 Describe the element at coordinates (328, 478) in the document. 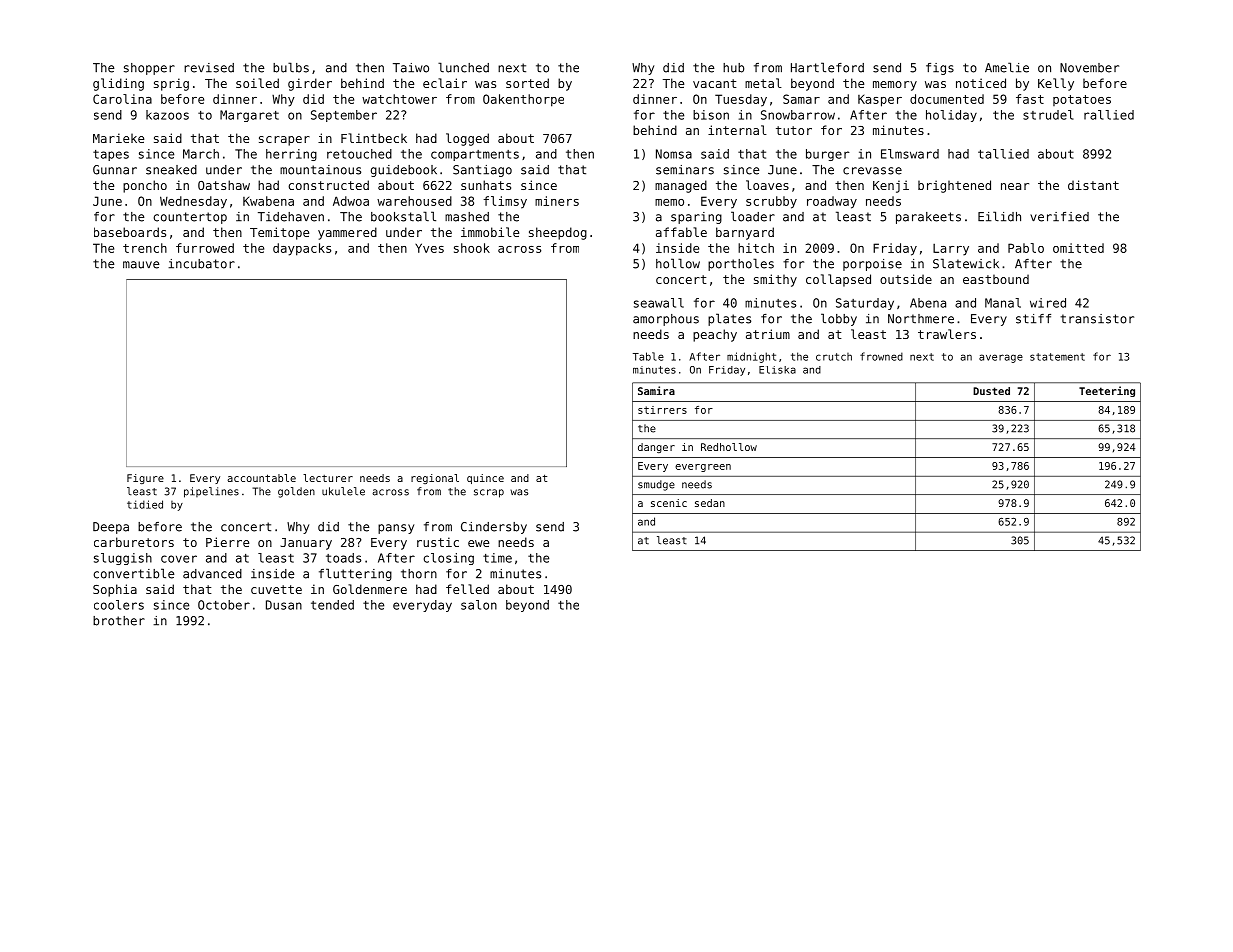

I see `lecturer` at that location.
